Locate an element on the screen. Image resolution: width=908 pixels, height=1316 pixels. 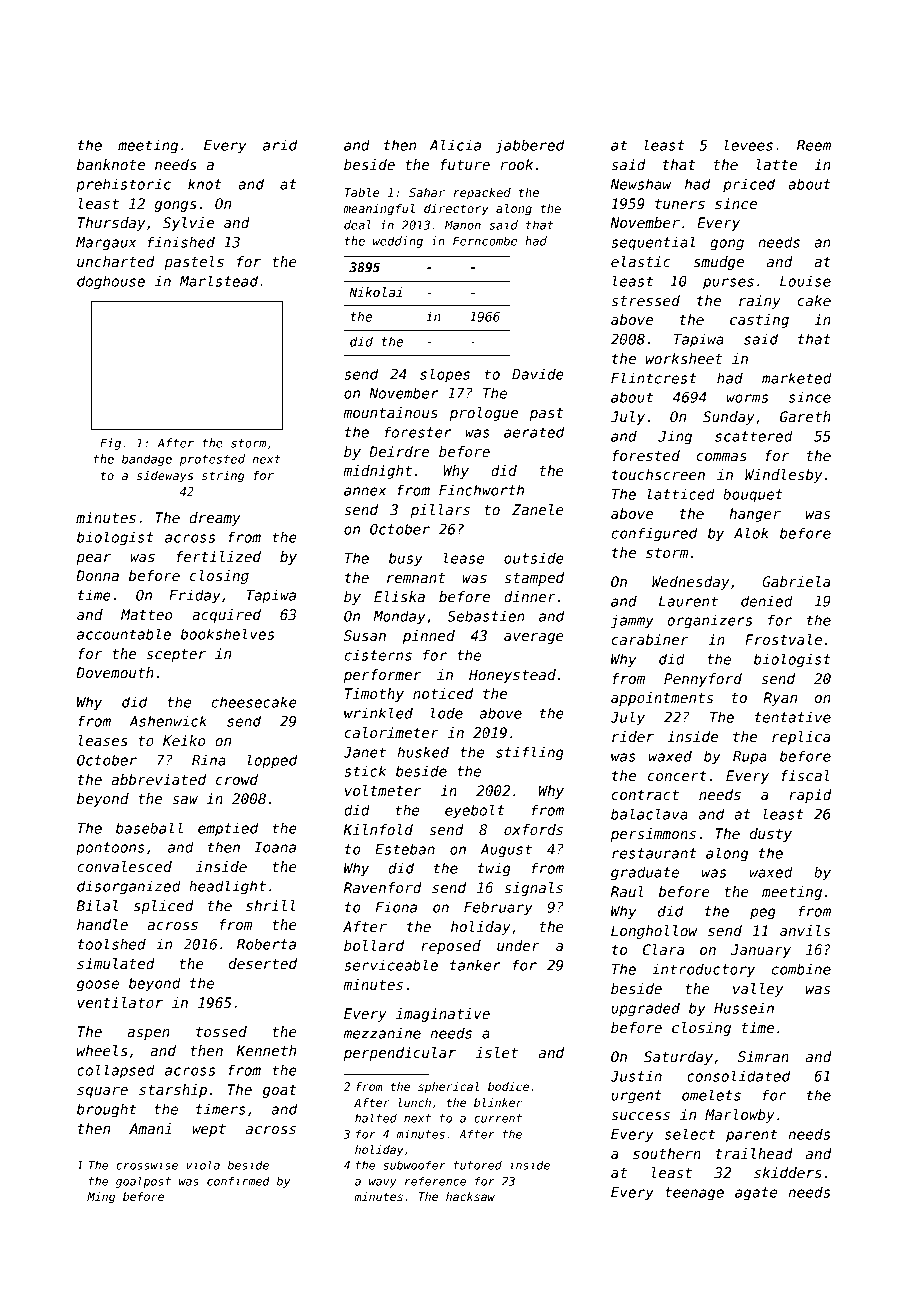
agate is located at coordinates (756, 1194).
